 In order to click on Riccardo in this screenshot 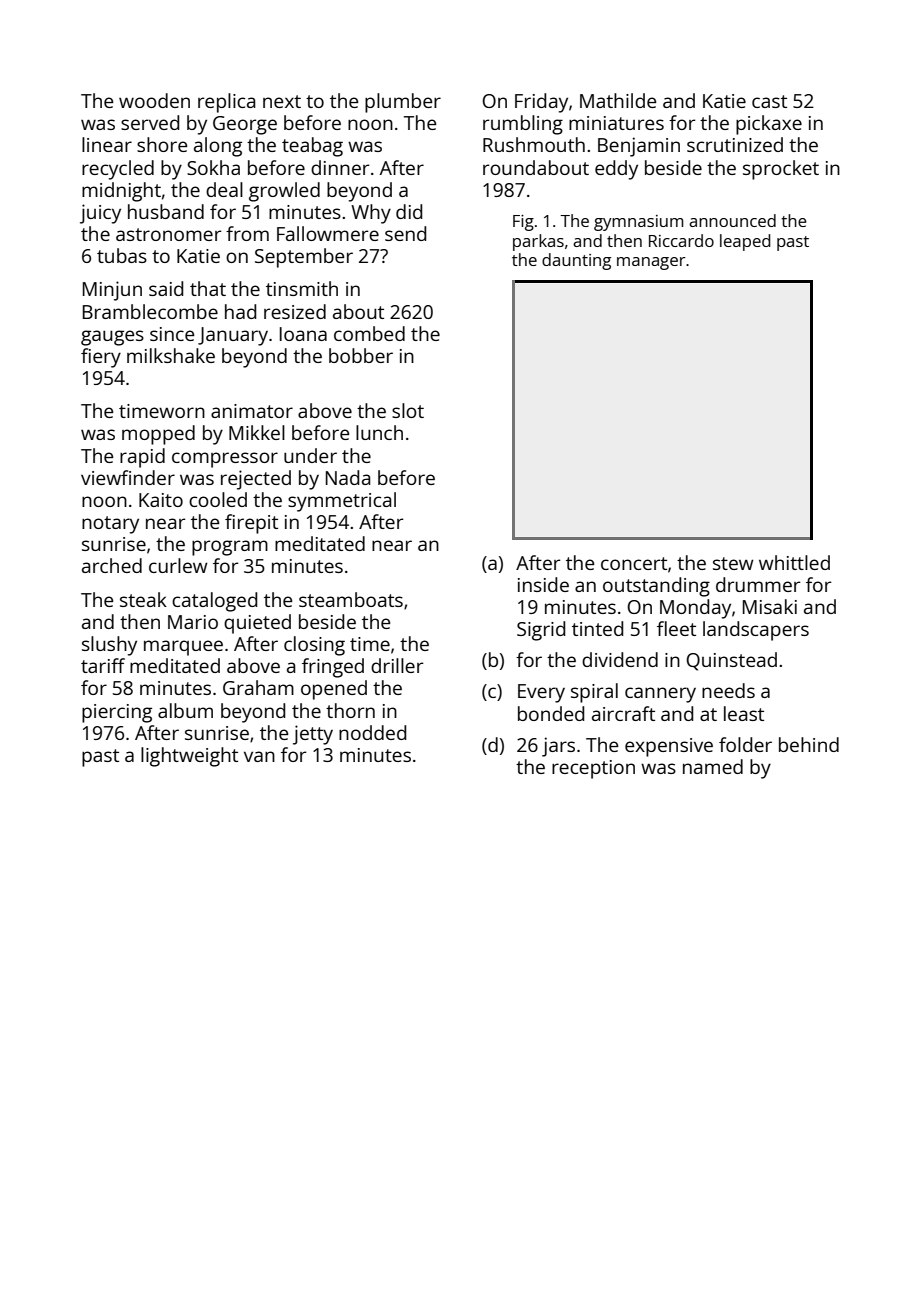, I will do `click(681, 240)`.
